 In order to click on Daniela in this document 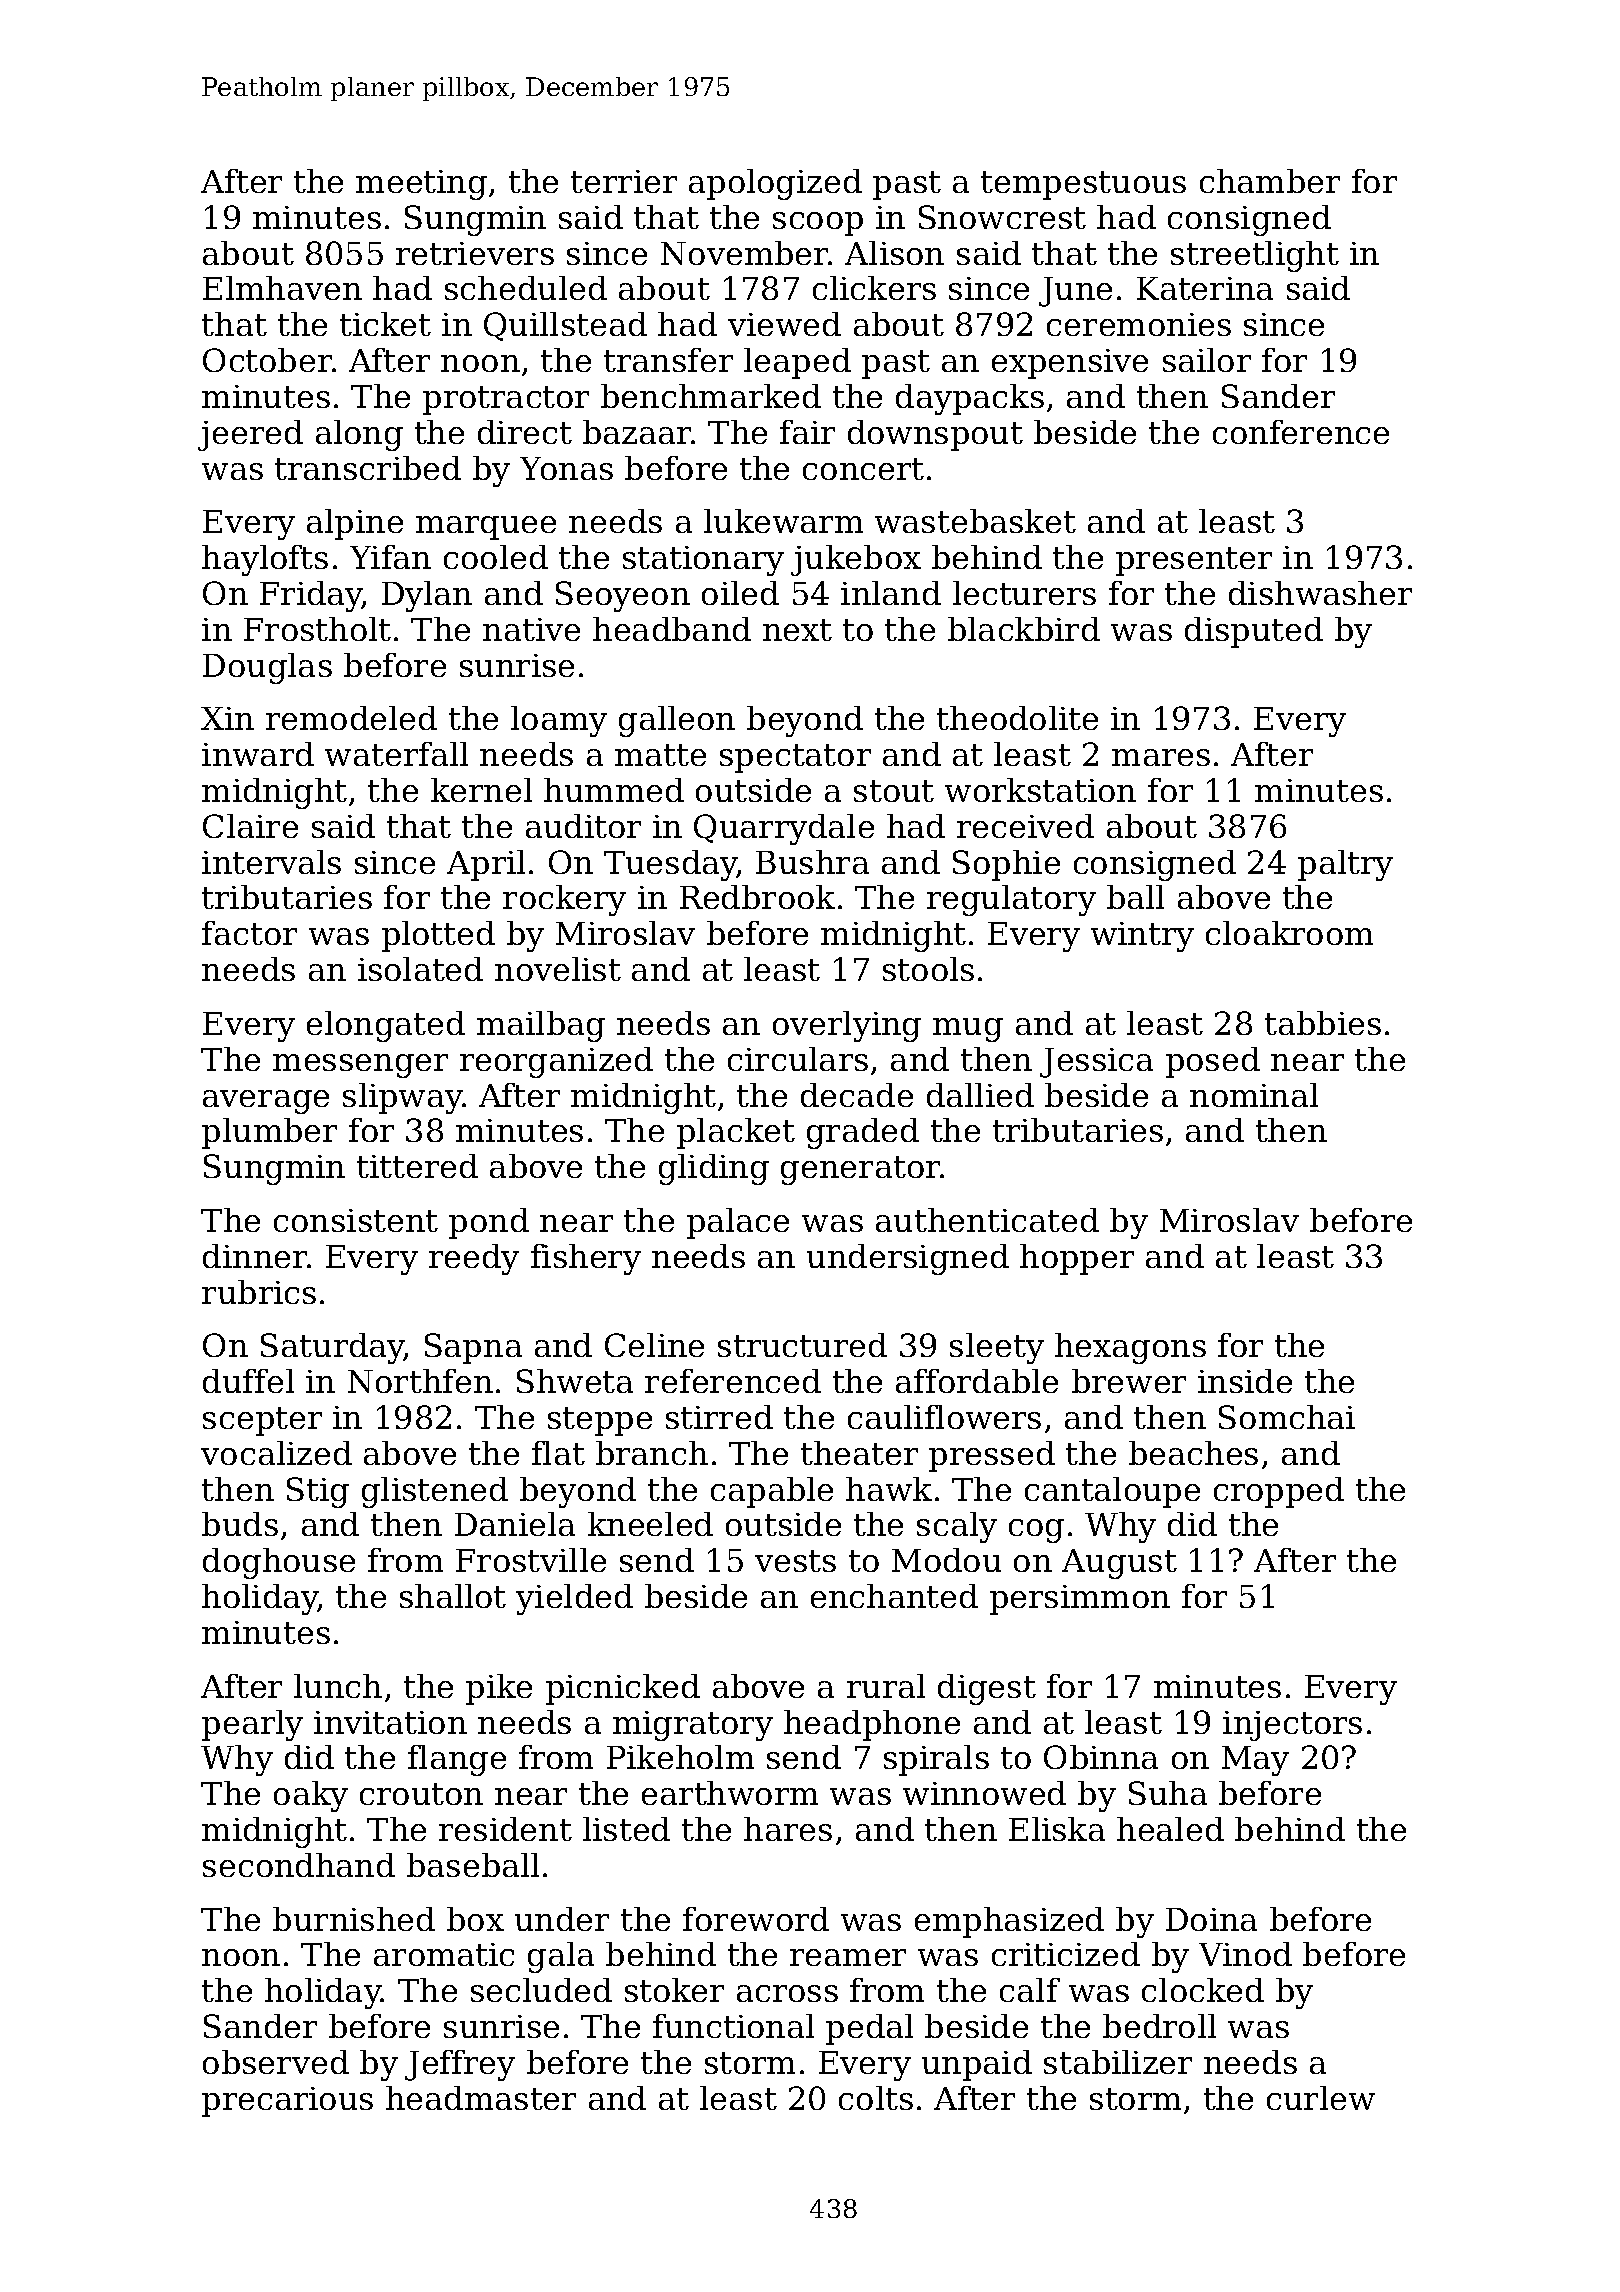, I will do `click(515, 1524)`.
